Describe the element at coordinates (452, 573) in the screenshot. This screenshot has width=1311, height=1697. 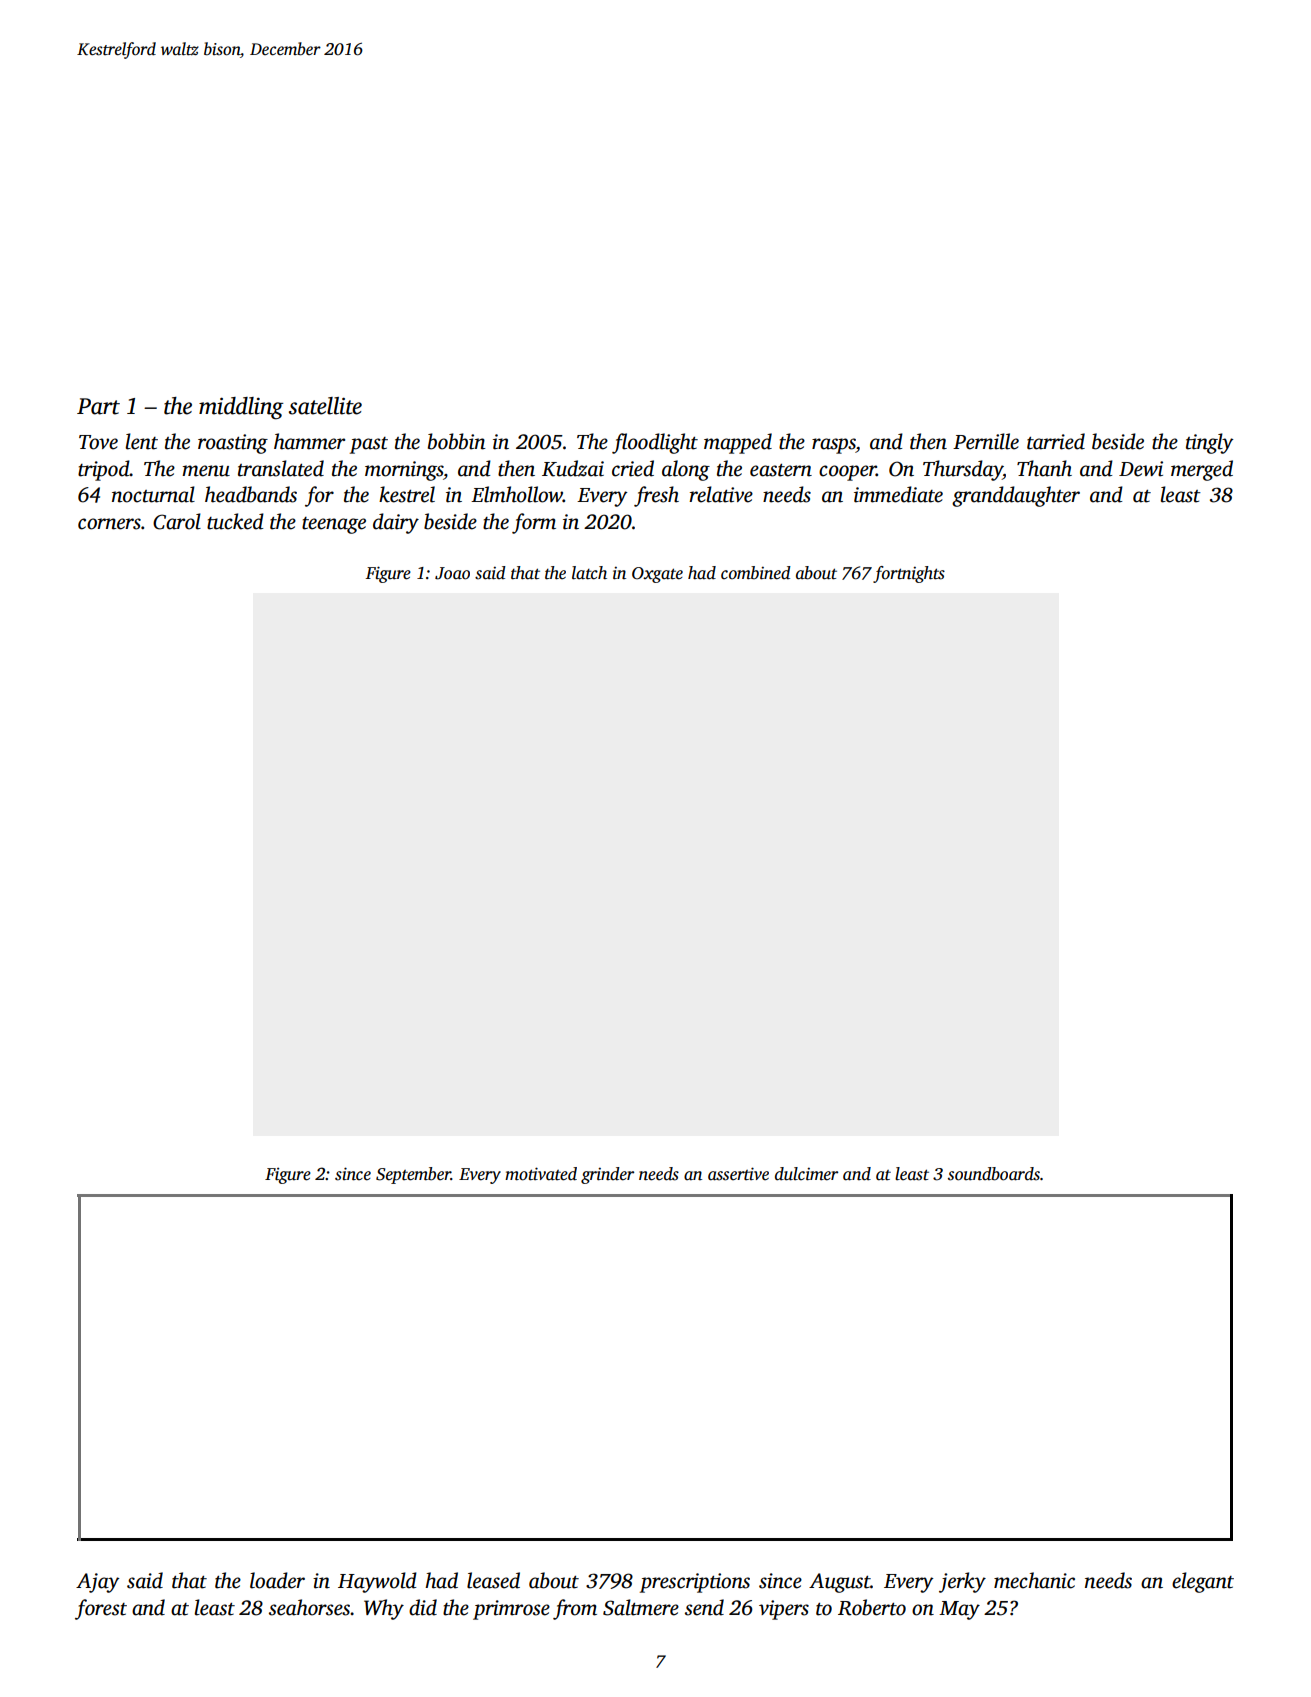
I see `Joao` at that location.
